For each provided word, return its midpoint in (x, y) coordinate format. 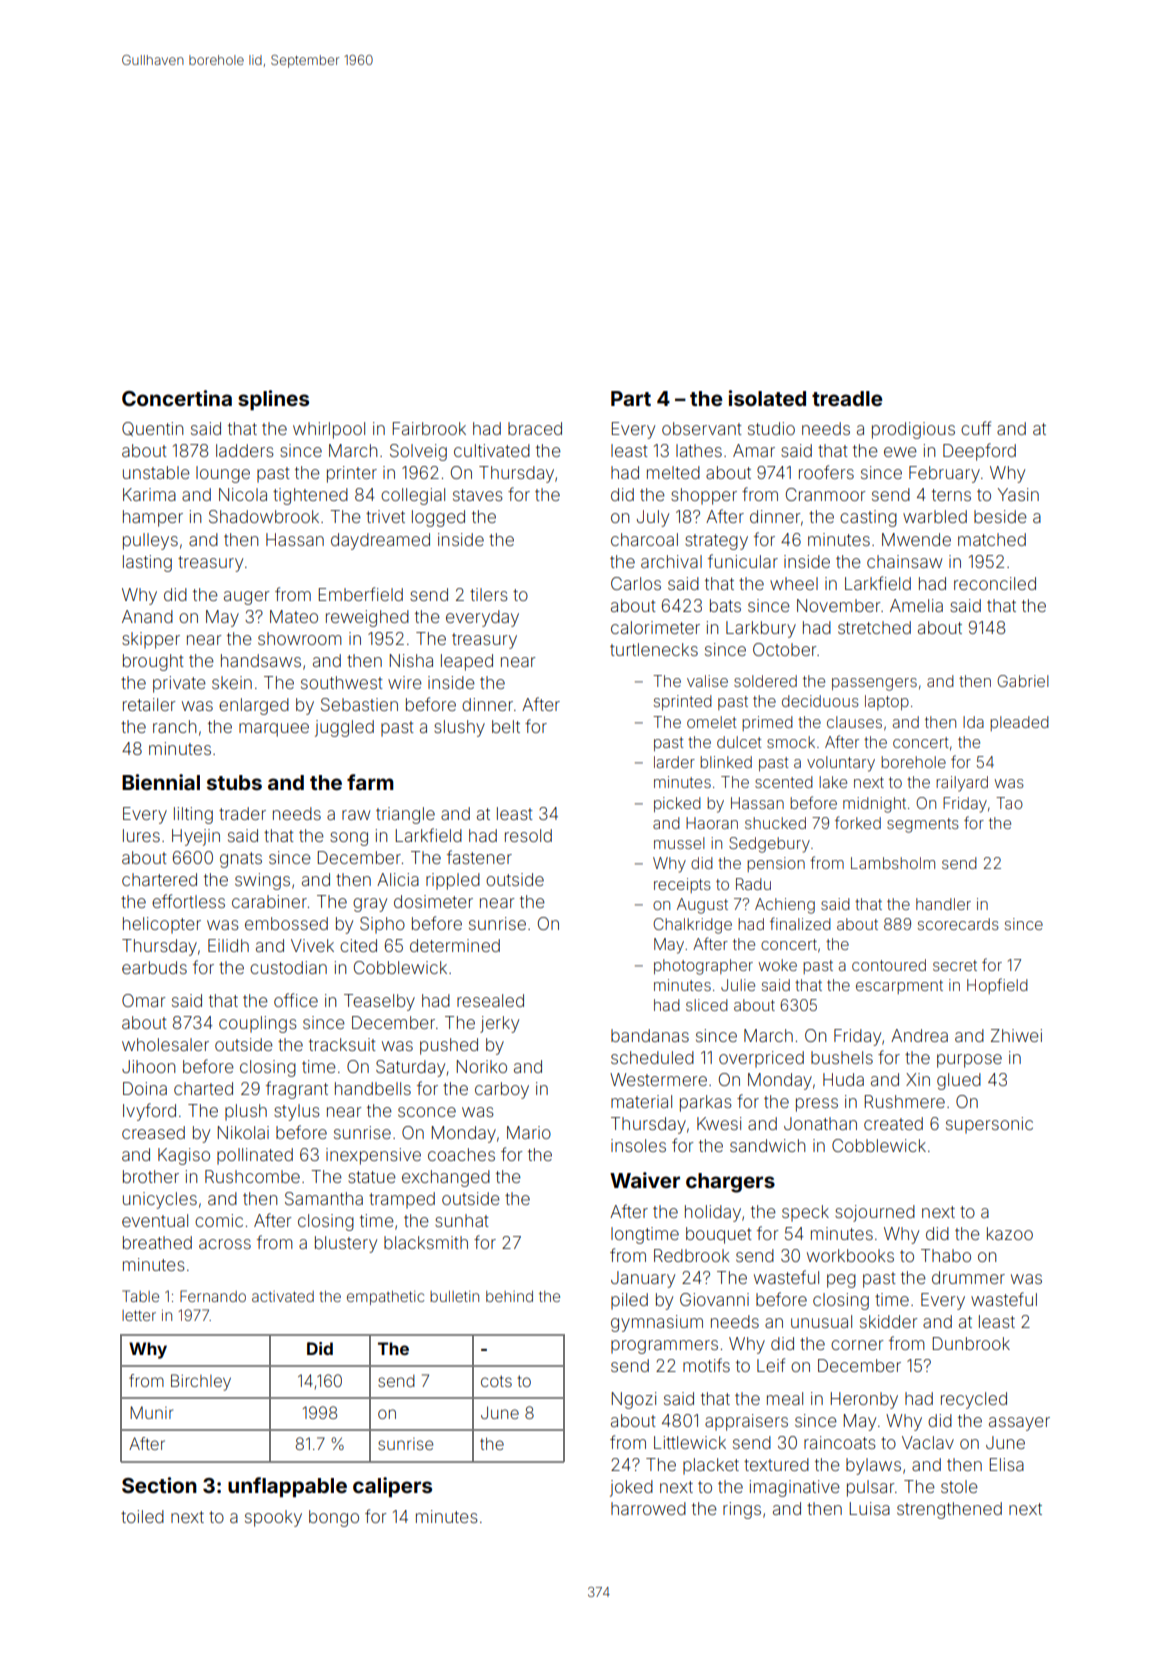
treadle (847, 398)
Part (631, 398)
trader (242, 813)
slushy (459, 728)
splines (273, 400)
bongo (334, 1518)
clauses (854, 722)
